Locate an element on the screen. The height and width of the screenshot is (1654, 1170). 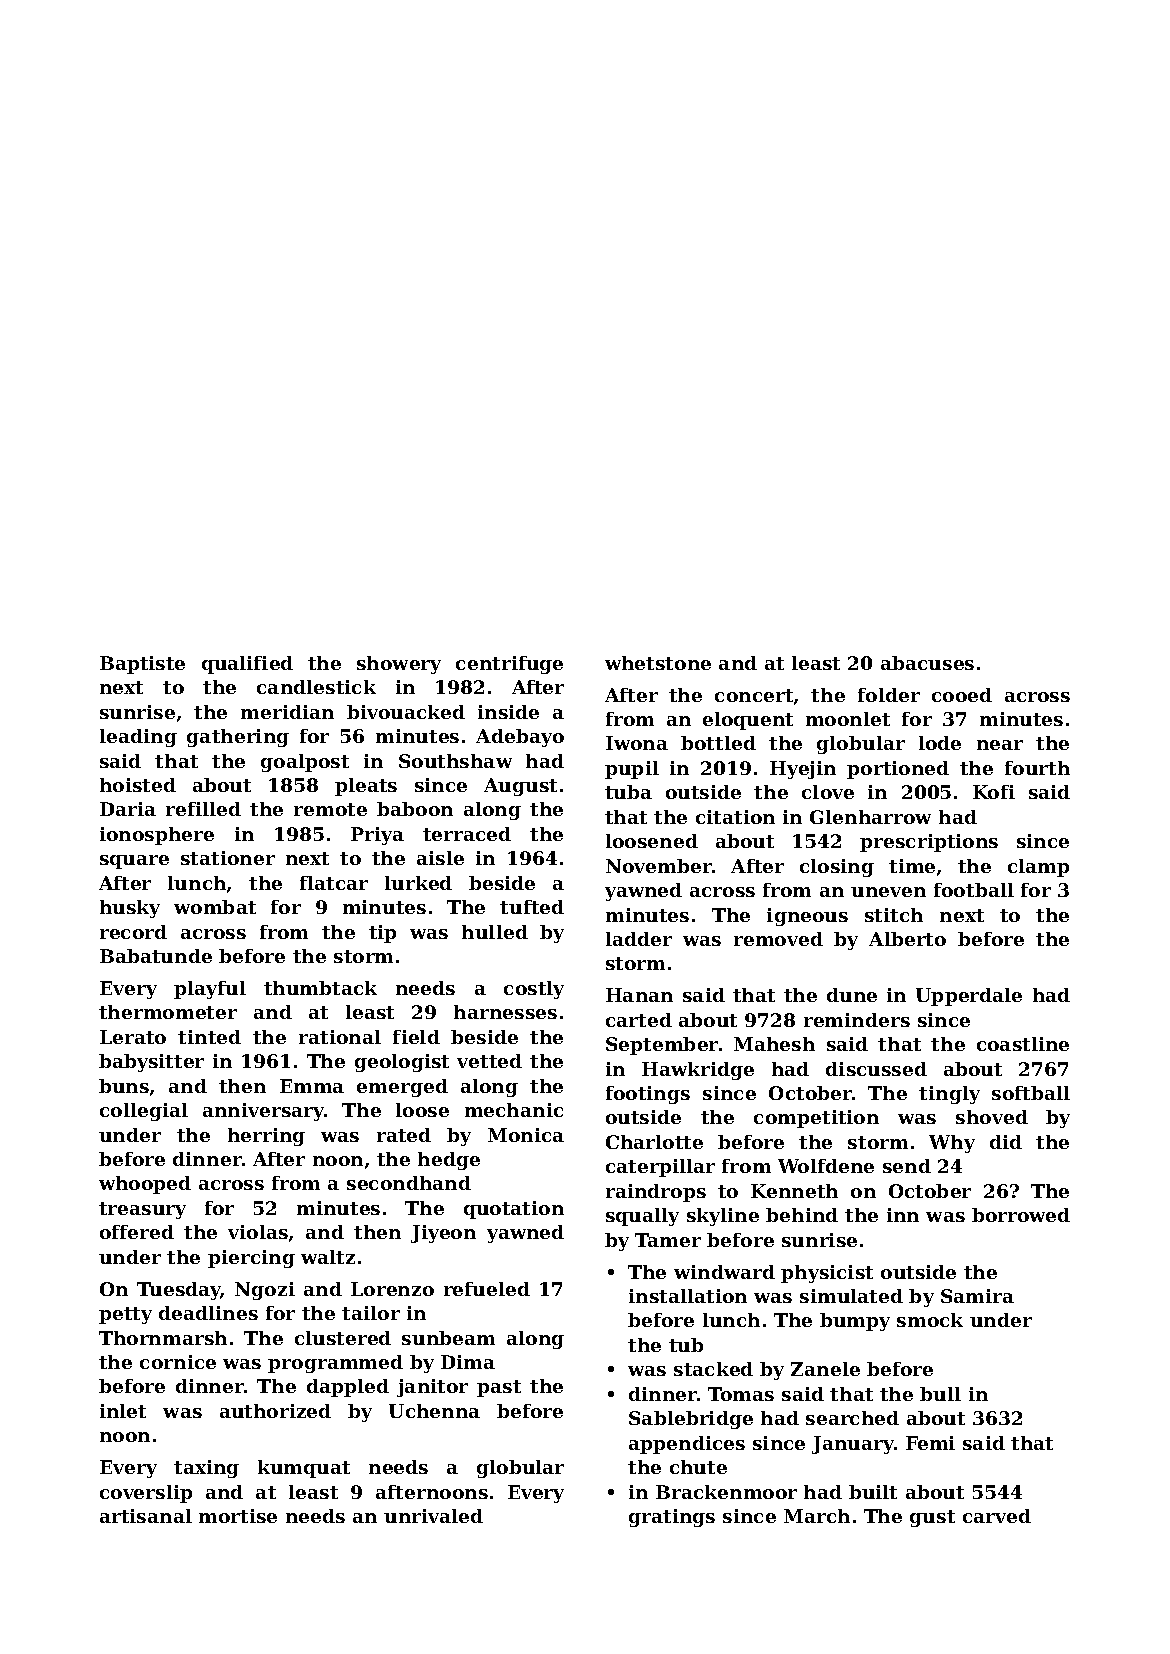
flatcar is located at coordinates (334, 883).
